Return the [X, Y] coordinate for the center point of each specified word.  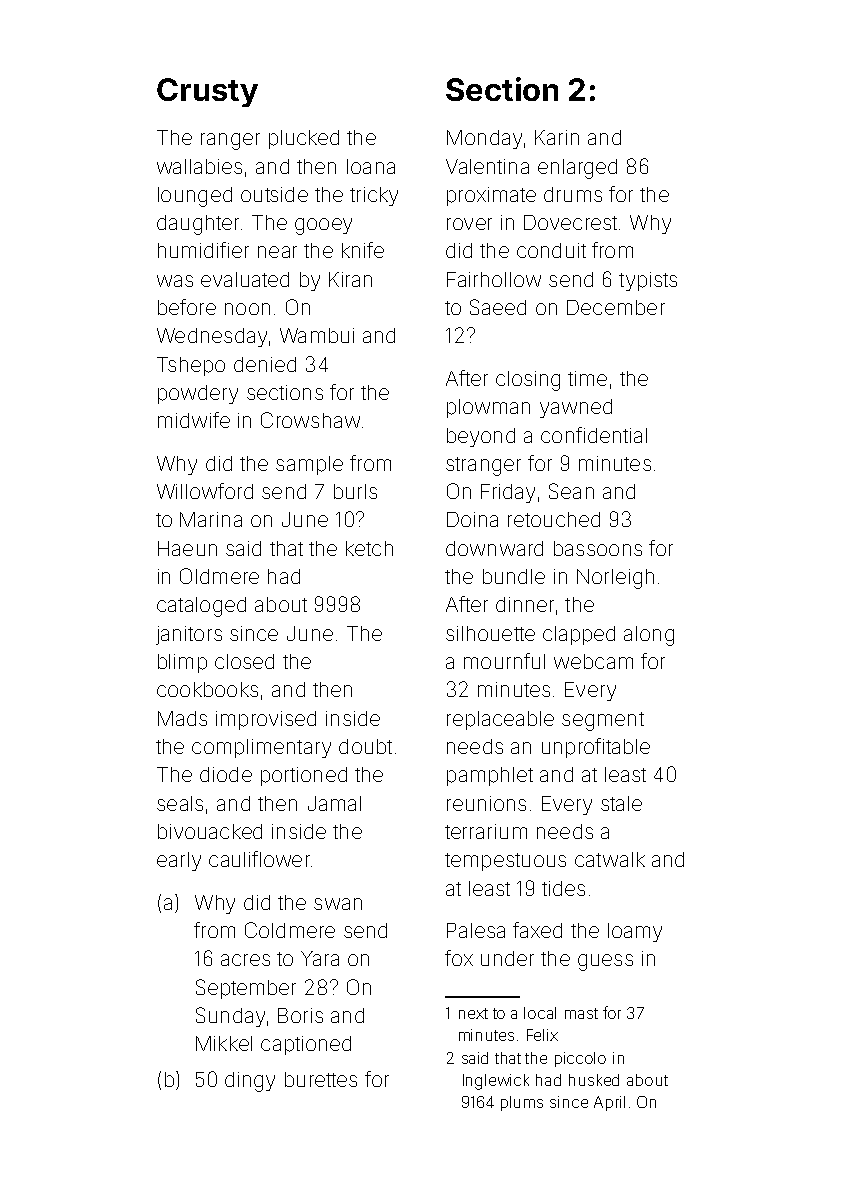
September [246, 989]
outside [274, 194]
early [179, 861]
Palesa [476, 930]
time [587, 378]
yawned [576, 408]
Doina [472, 519]
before [187, 307]
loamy [635, 932]
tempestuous [505, 862]
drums [573, 194]
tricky [374, 196]
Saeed [498, 307]
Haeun [187, 548]
